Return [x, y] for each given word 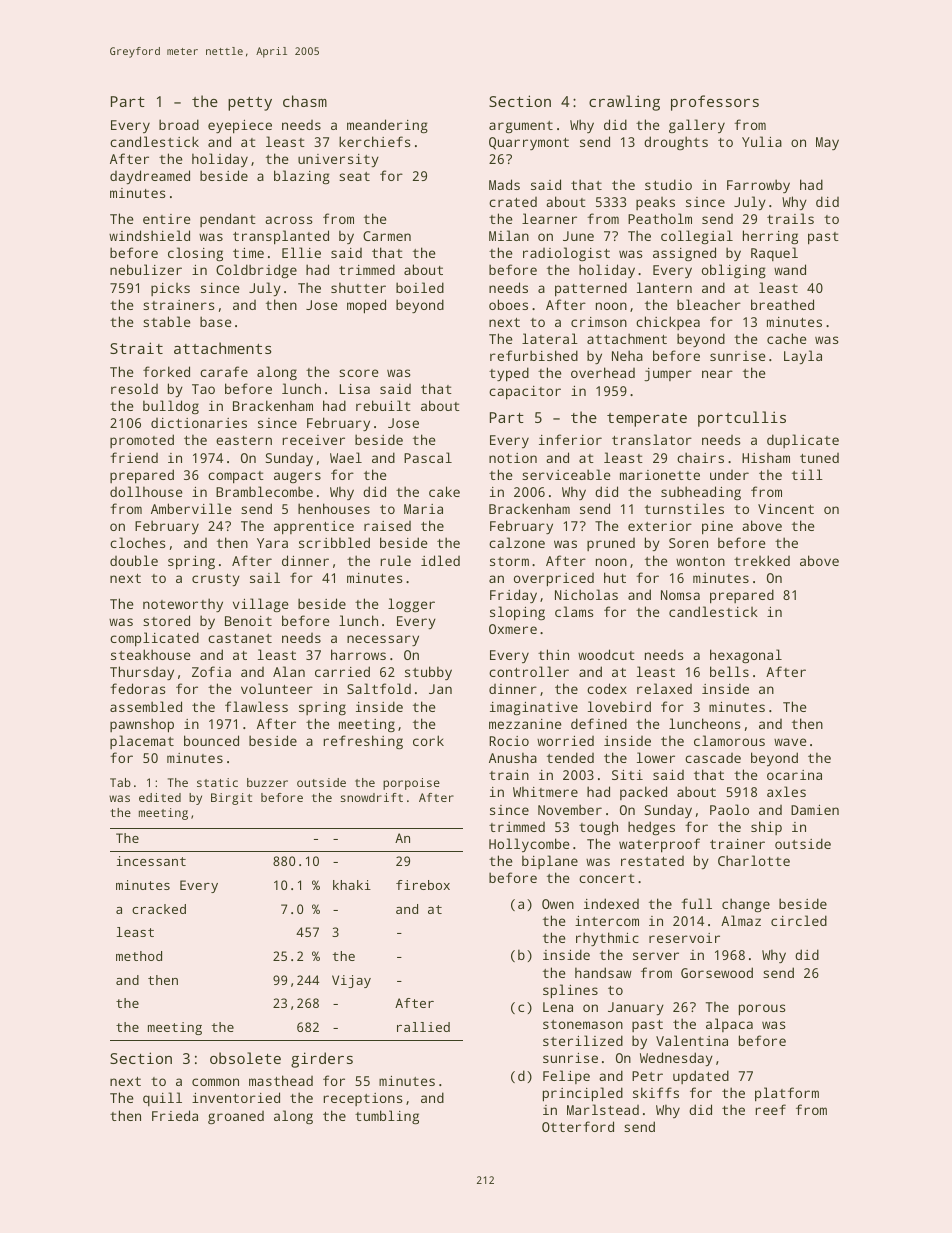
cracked [159, 909]
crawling [624, 103]
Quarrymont [529, 143]
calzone [517, 542]
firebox [423, 885]
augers [297, 477]
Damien [815, 810]
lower [656, 757]
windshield [149, 235]
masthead [281, 1080]
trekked [762, 560]
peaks [655, 203]
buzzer [267, 782]
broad [179, 124]
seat [354, 176]
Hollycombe [529, 845]
